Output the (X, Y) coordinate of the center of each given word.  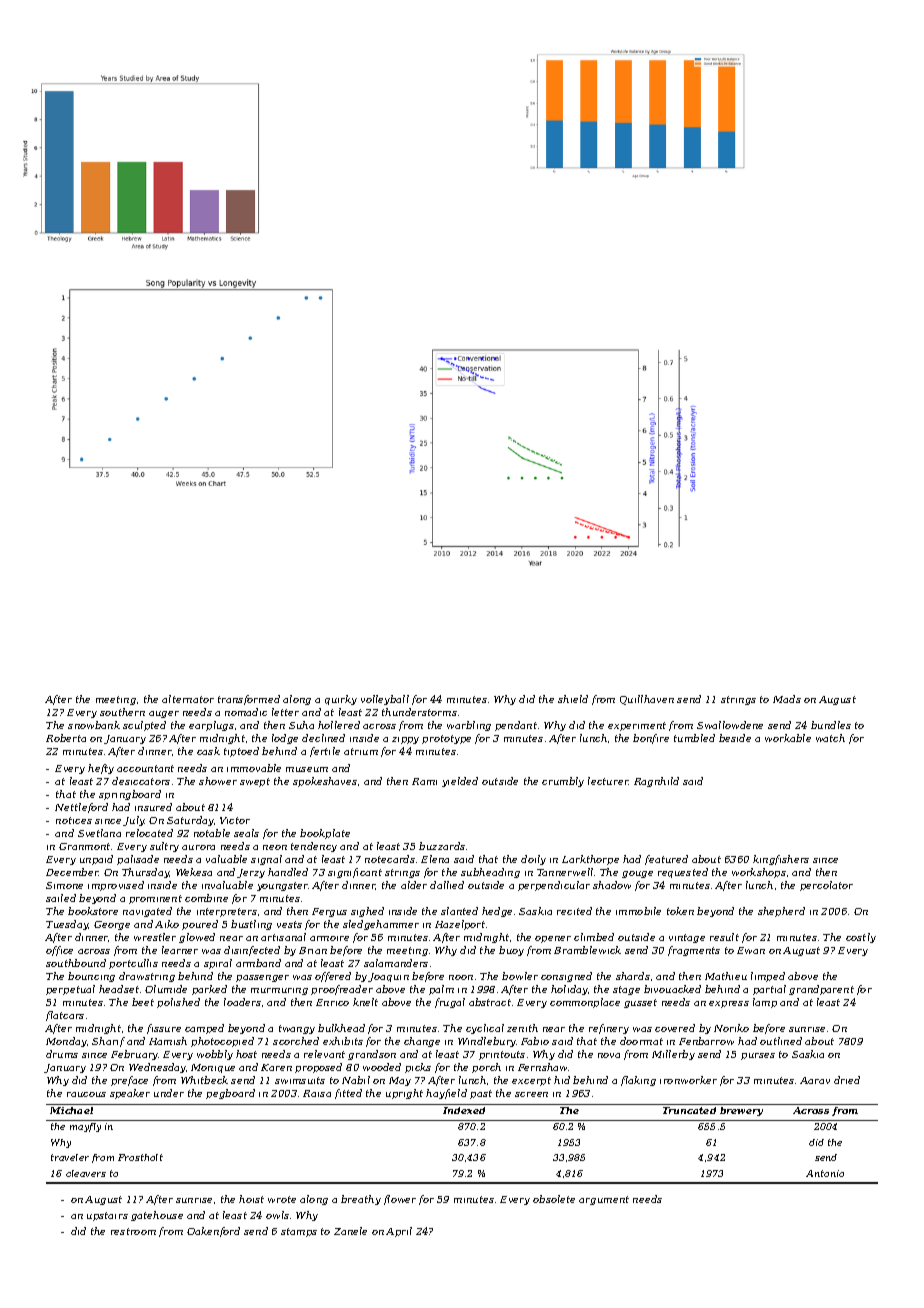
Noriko (731, 1028)
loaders (242, 1002)
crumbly (563, 782)
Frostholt (140, 1157)
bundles (831, 725)
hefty (101, 769)
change (422, 1042)
